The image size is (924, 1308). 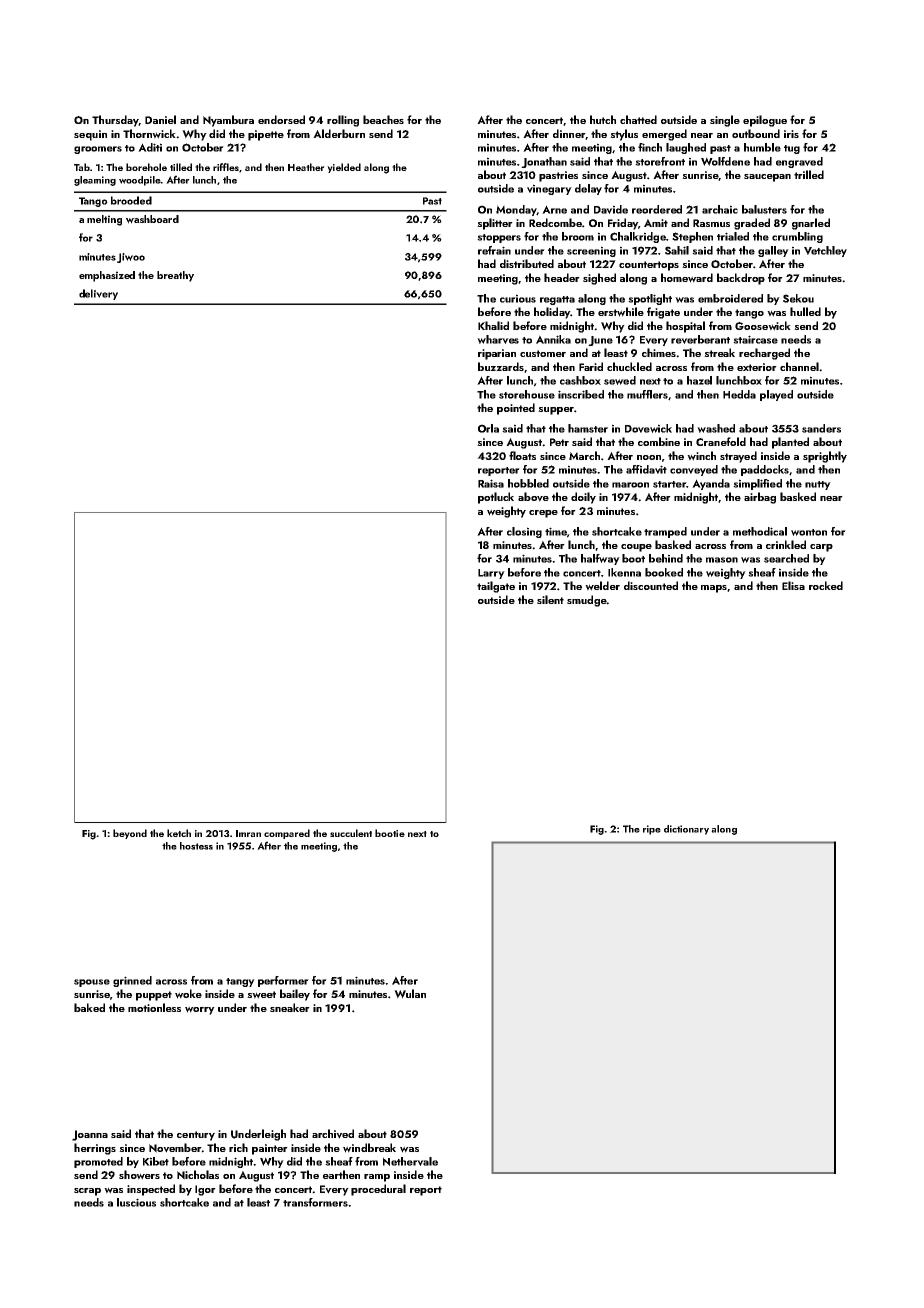 What do you see at coordinates (200, 1010) in the page?
I see `worry` at bounding box center [200, 1010].
